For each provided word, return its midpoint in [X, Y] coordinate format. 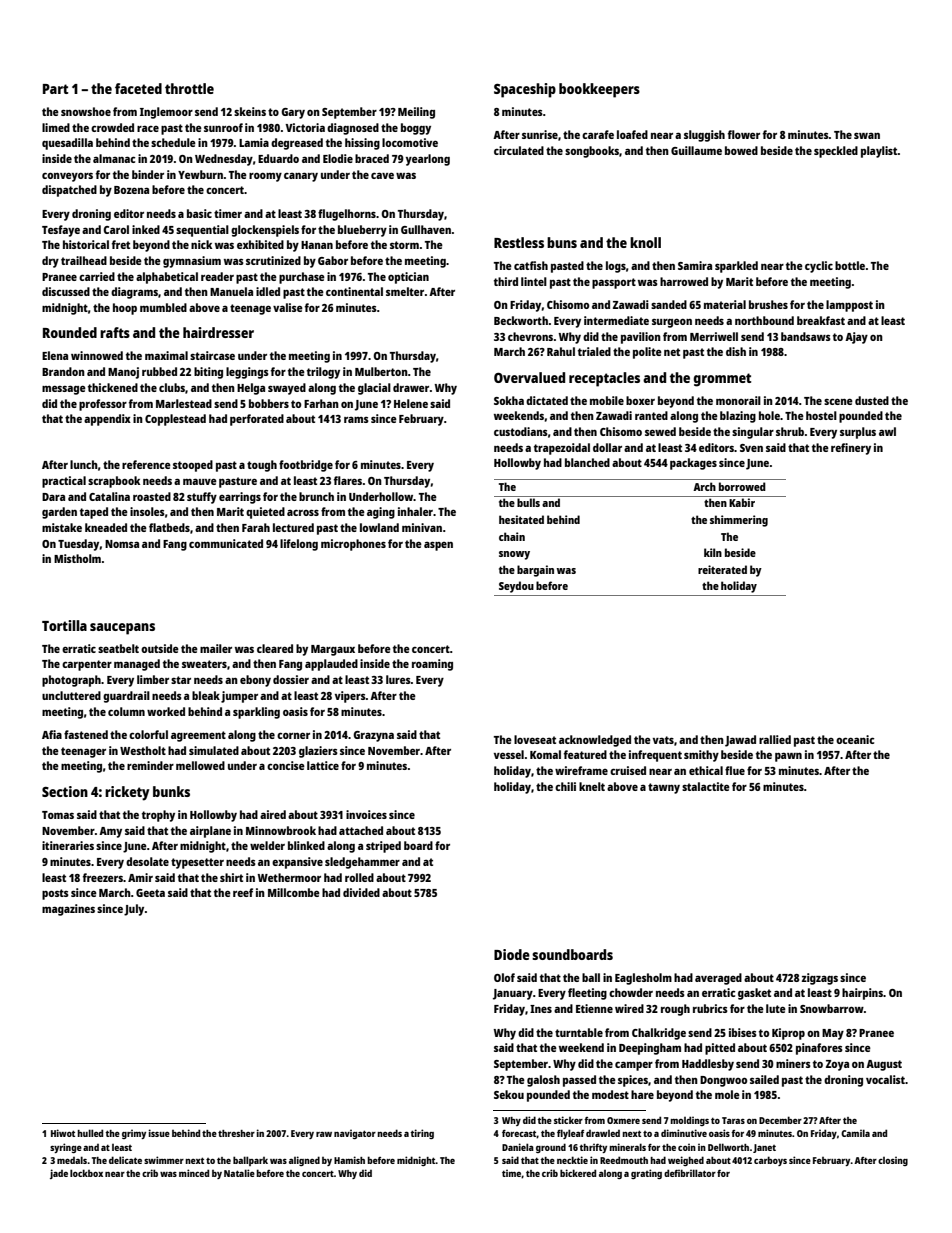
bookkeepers [599, 90]
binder [148, 174]
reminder [150, 765]
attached [361, 830]
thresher [236, 1133]
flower [744, 134]
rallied [775, 739]
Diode [512, 954]
